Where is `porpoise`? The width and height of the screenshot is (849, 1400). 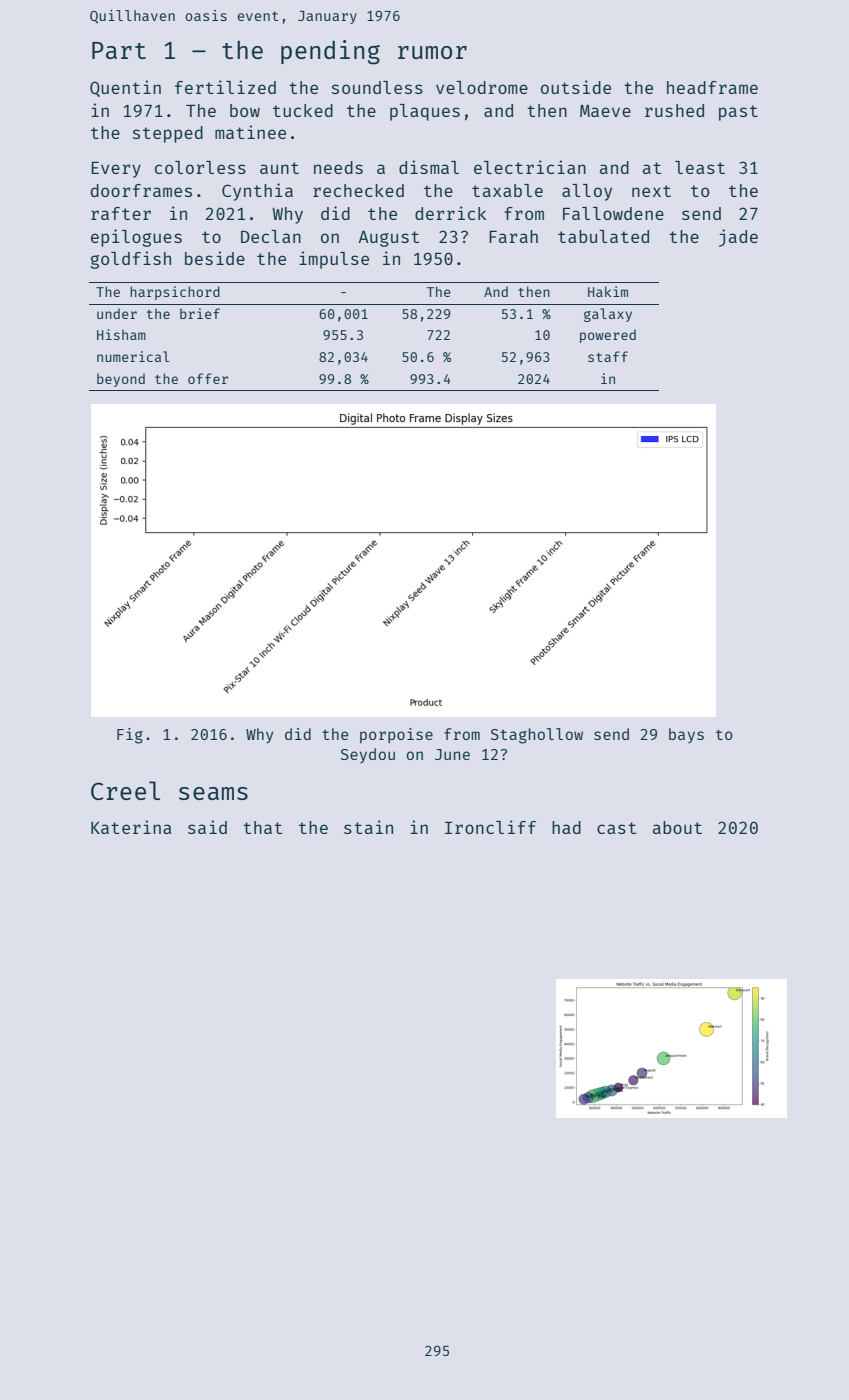
porpoise is located at coordinates (396, 735).
